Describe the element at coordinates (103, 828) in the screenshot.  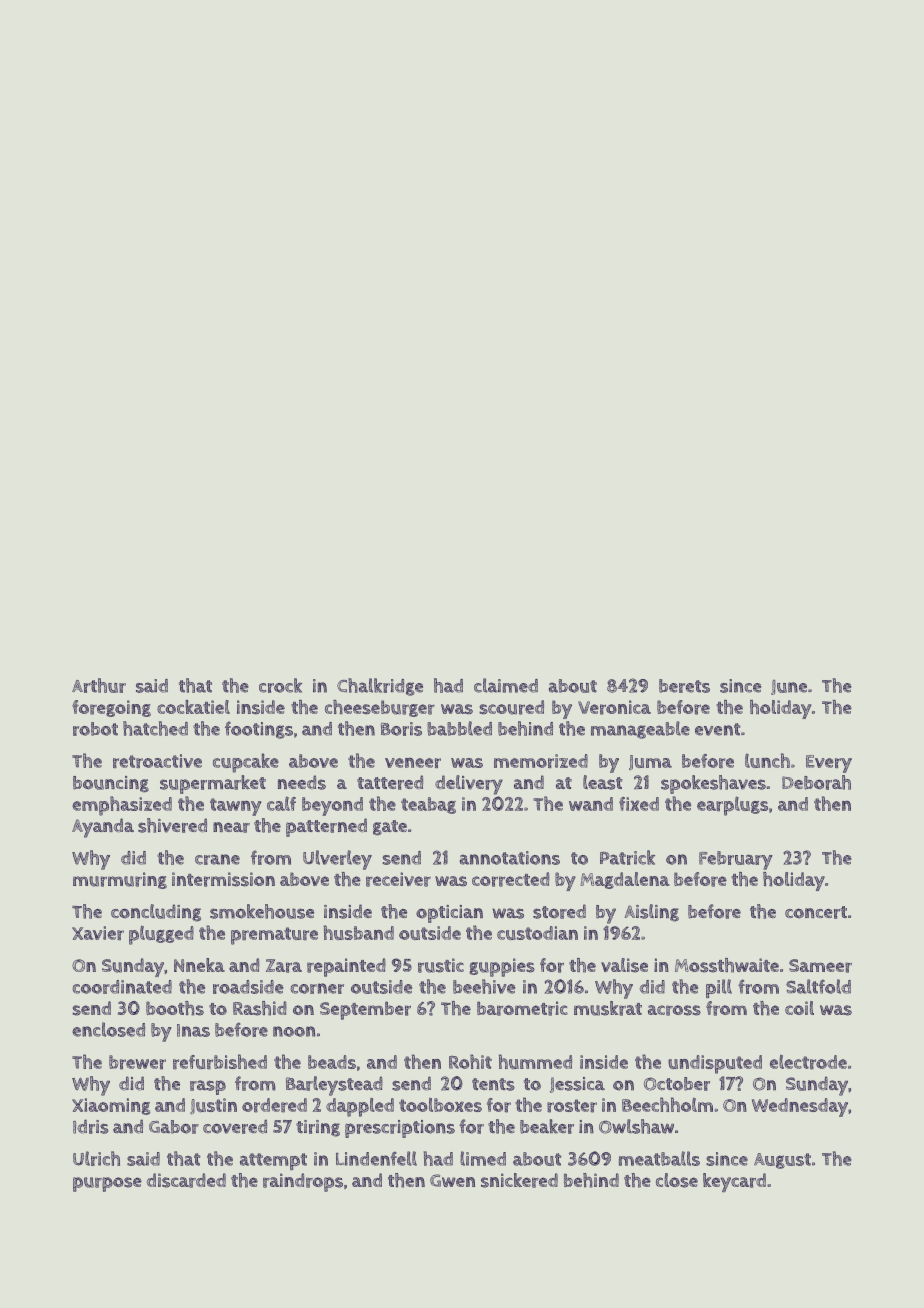
I see `Ayanda` at that location.
